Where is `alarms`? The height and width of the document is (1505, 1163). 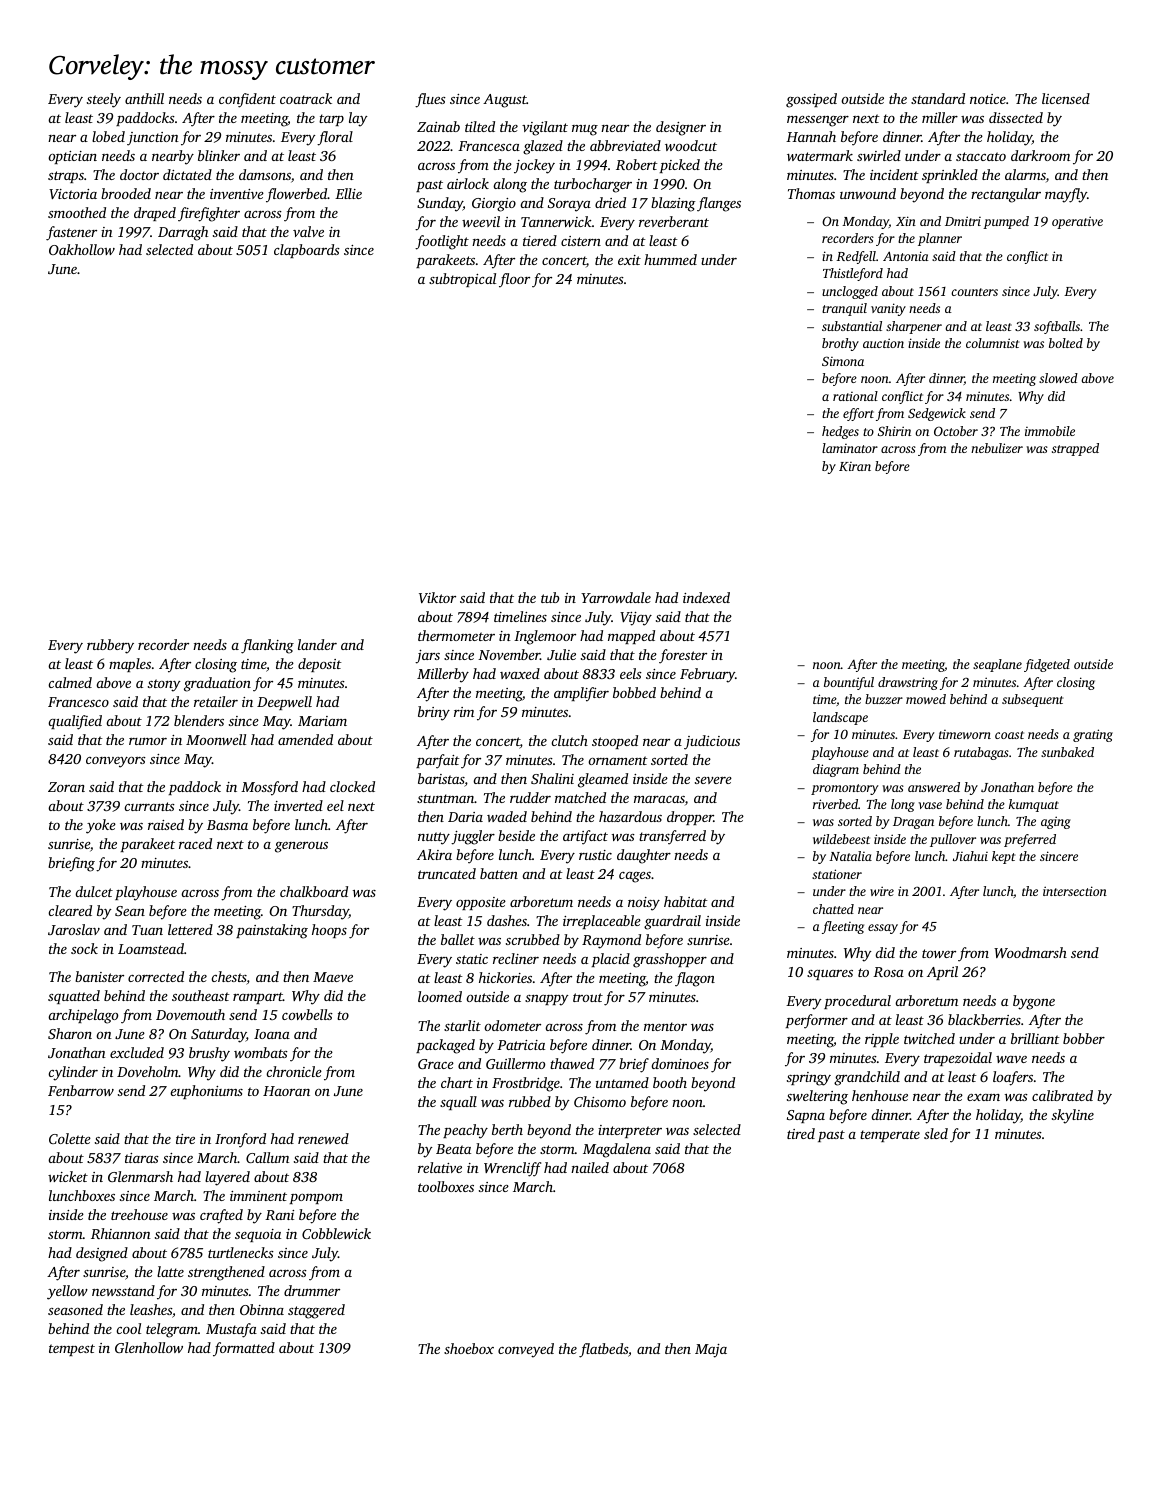
alarms is located at coordinates (1025, 174).
